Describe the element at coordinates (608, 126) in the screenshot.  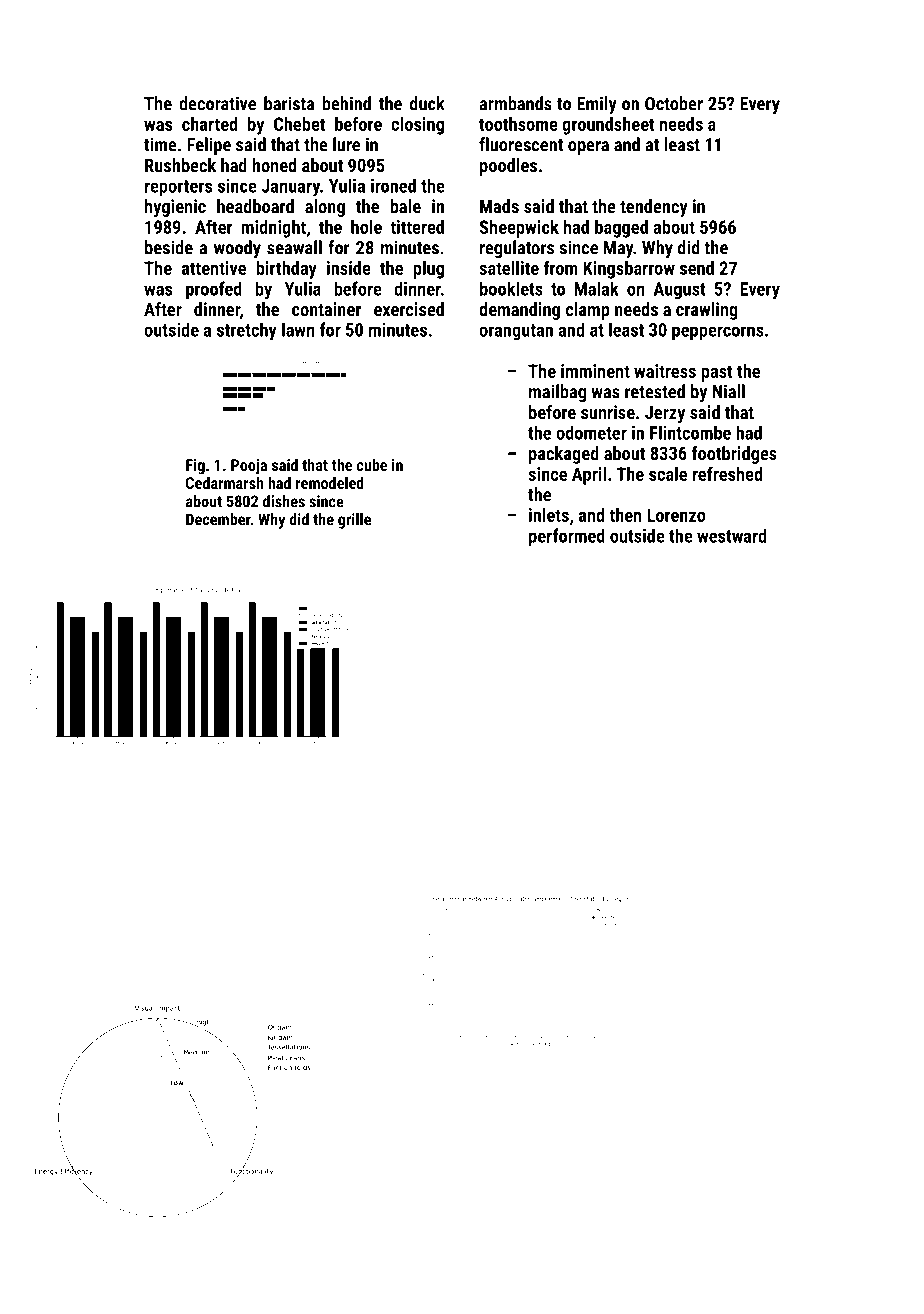
I see `groundsheet` at that location.
